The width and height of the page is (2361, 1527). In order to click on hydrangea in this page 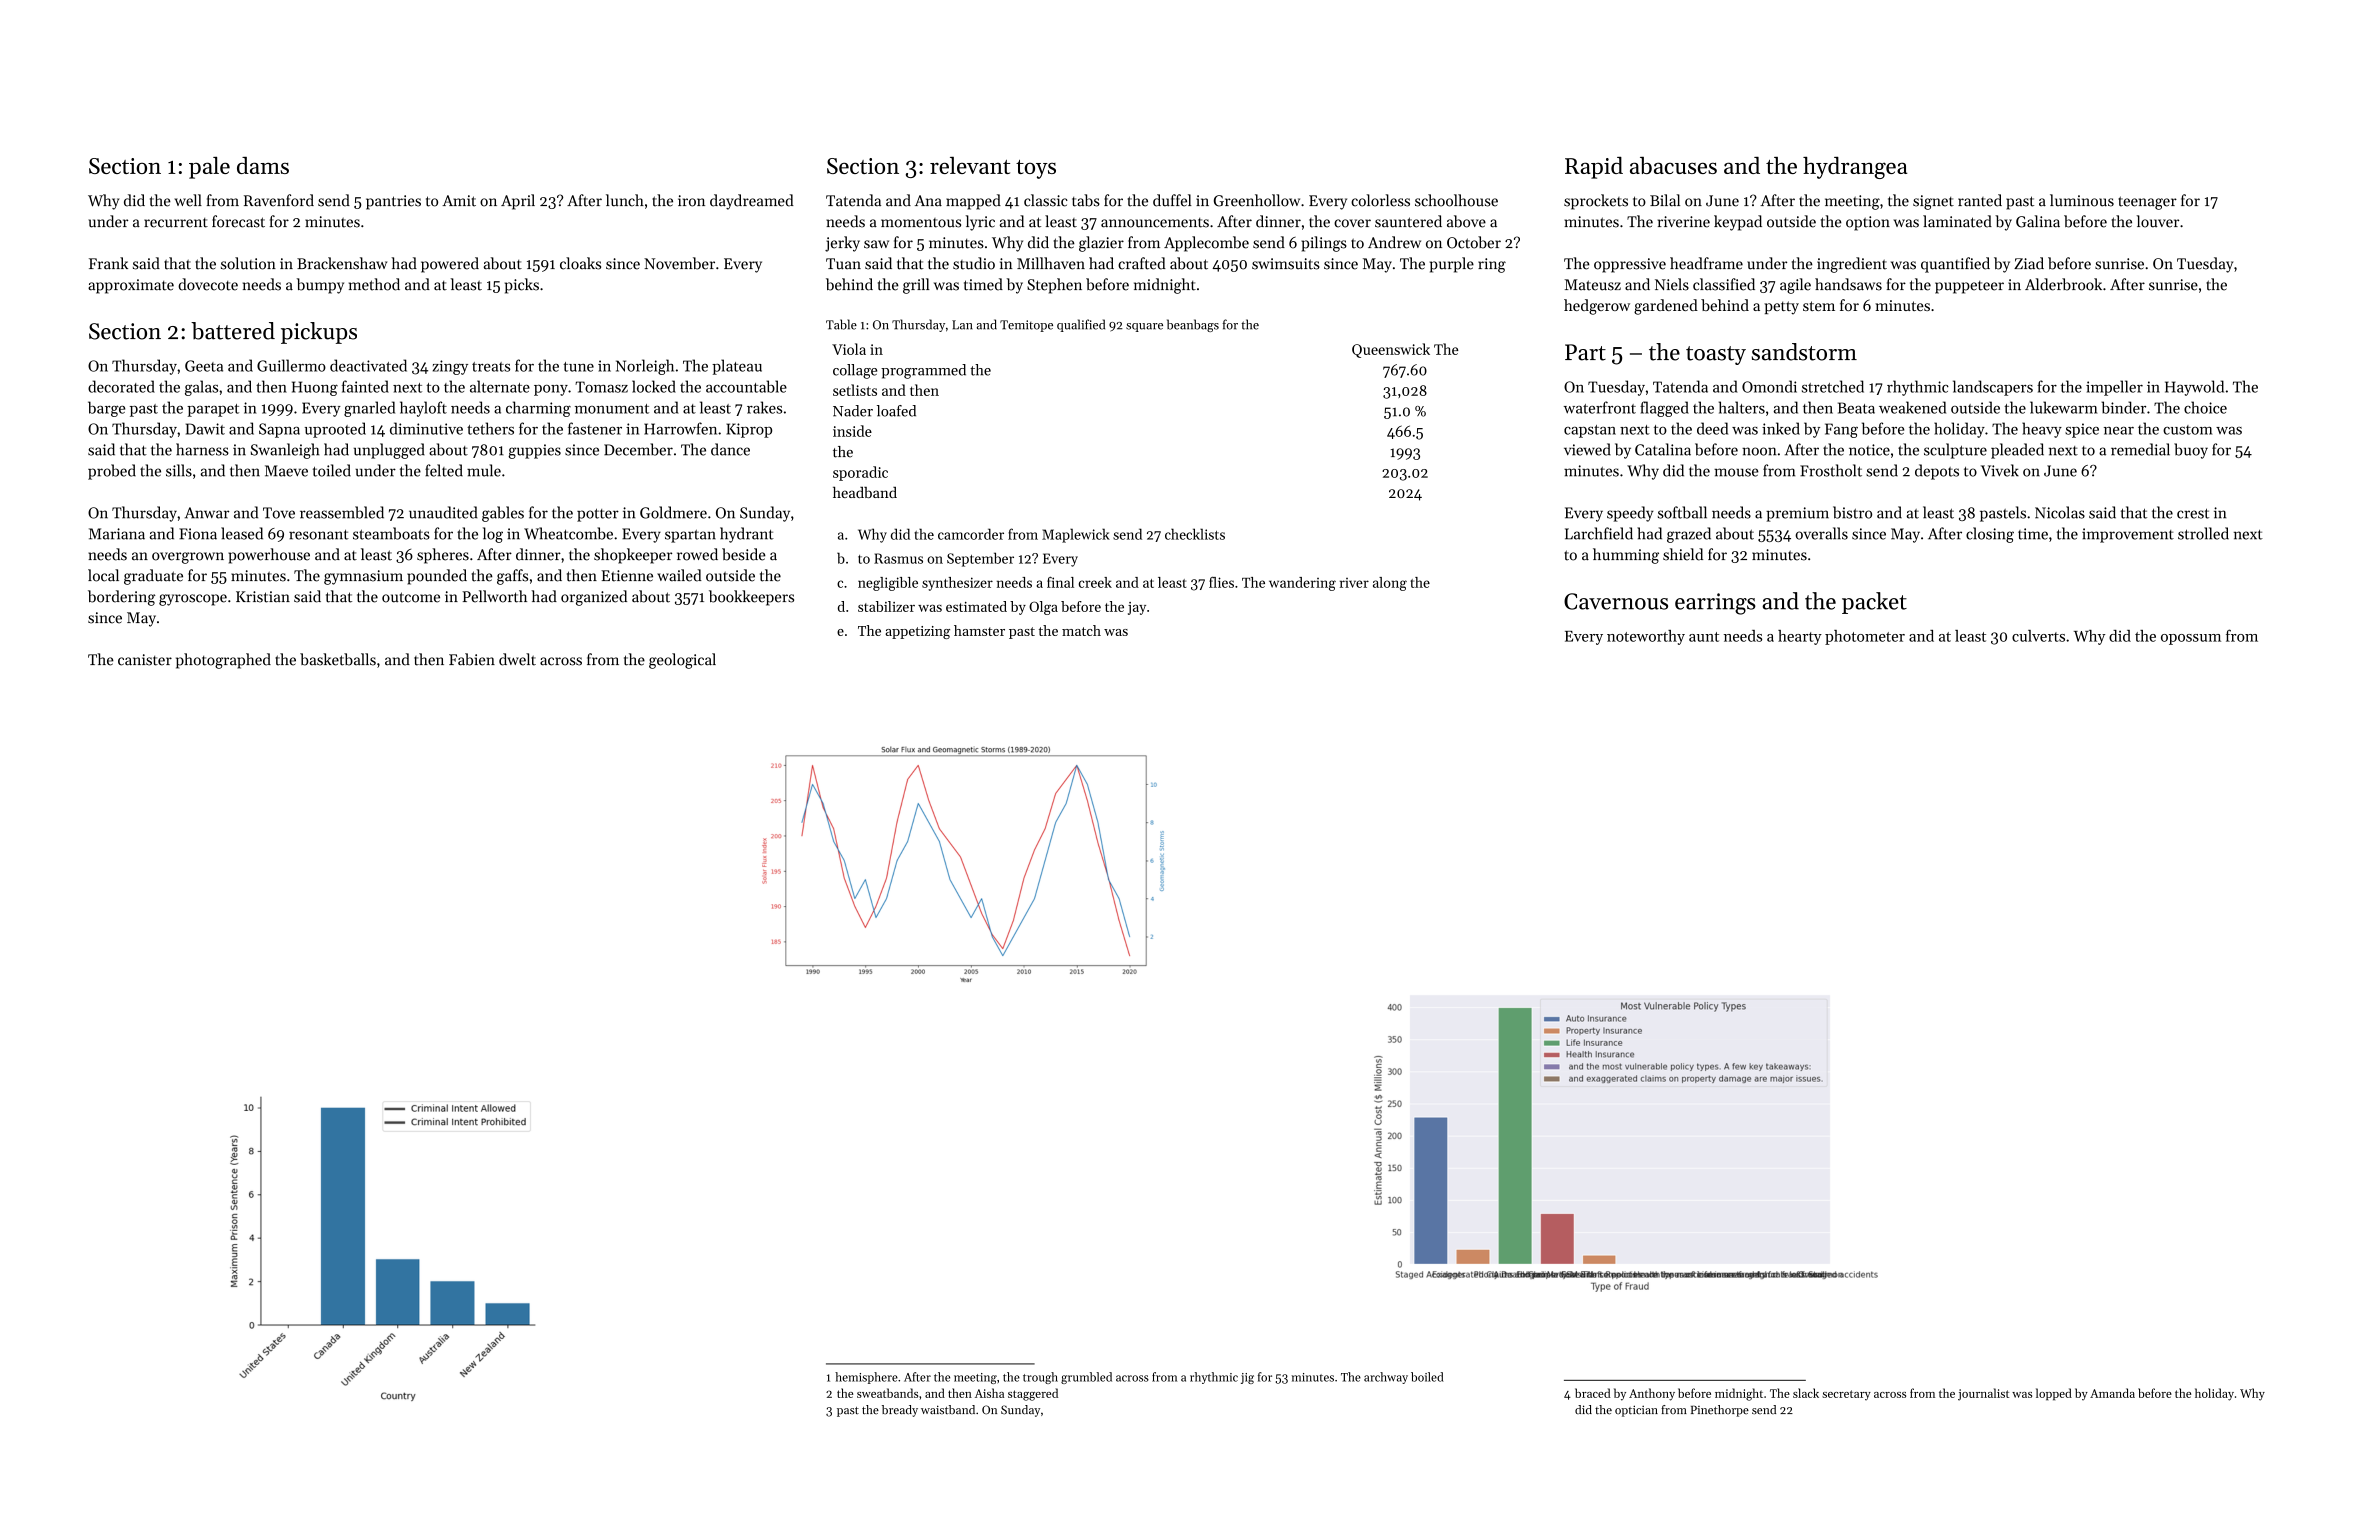, I will do `click(1855, 168)`.
